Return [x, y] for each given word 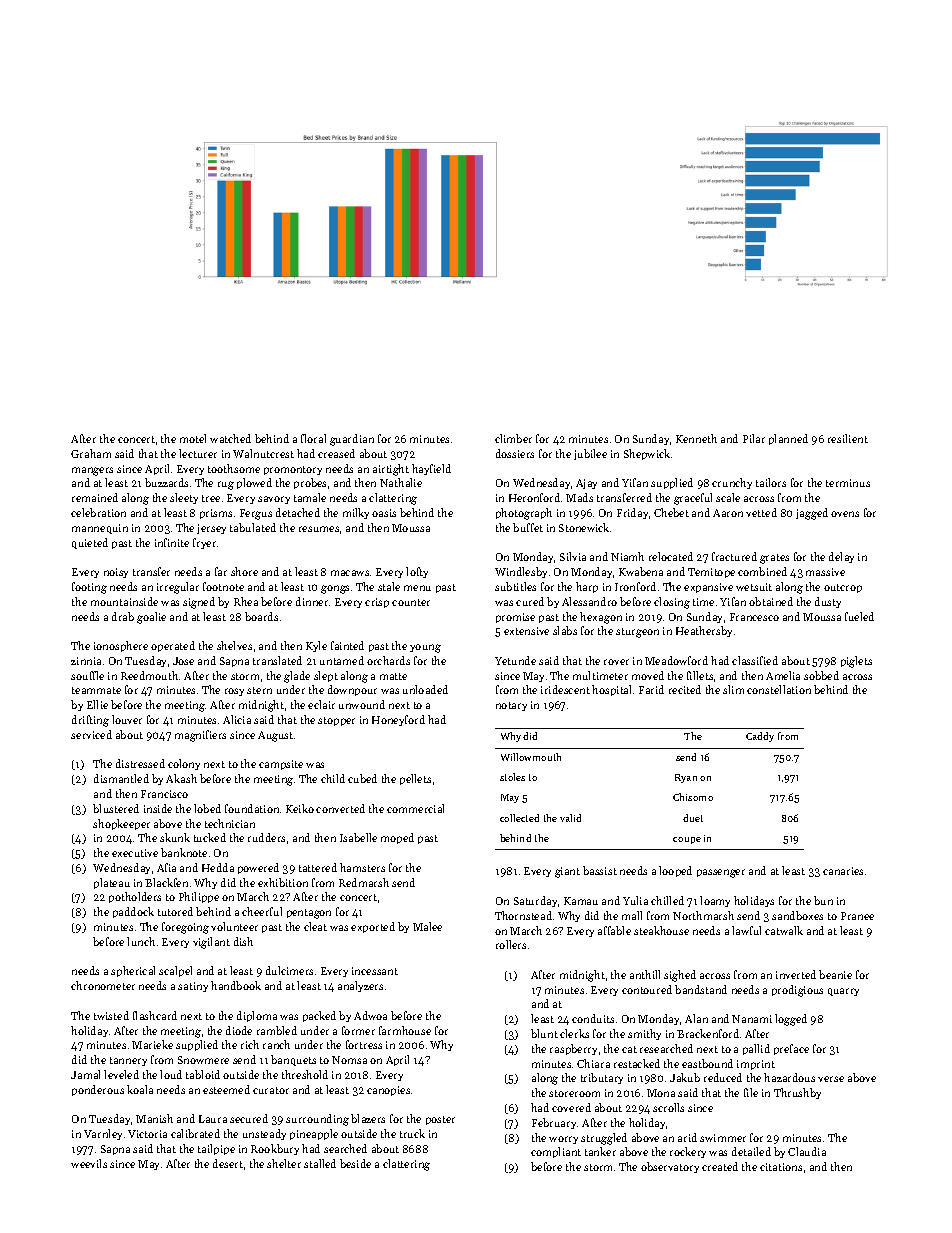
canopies [388, 1091]
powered [258, 868]
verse [831, 1079]
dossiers [515, 453]
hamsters [362, 867]
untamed [342, 660]
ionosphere [121, 646]
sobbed [821, 675]
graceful [693, 499]
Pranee [857, 916]
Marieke [152, 1044]
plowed [254, 483]
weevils [89, 1163]
